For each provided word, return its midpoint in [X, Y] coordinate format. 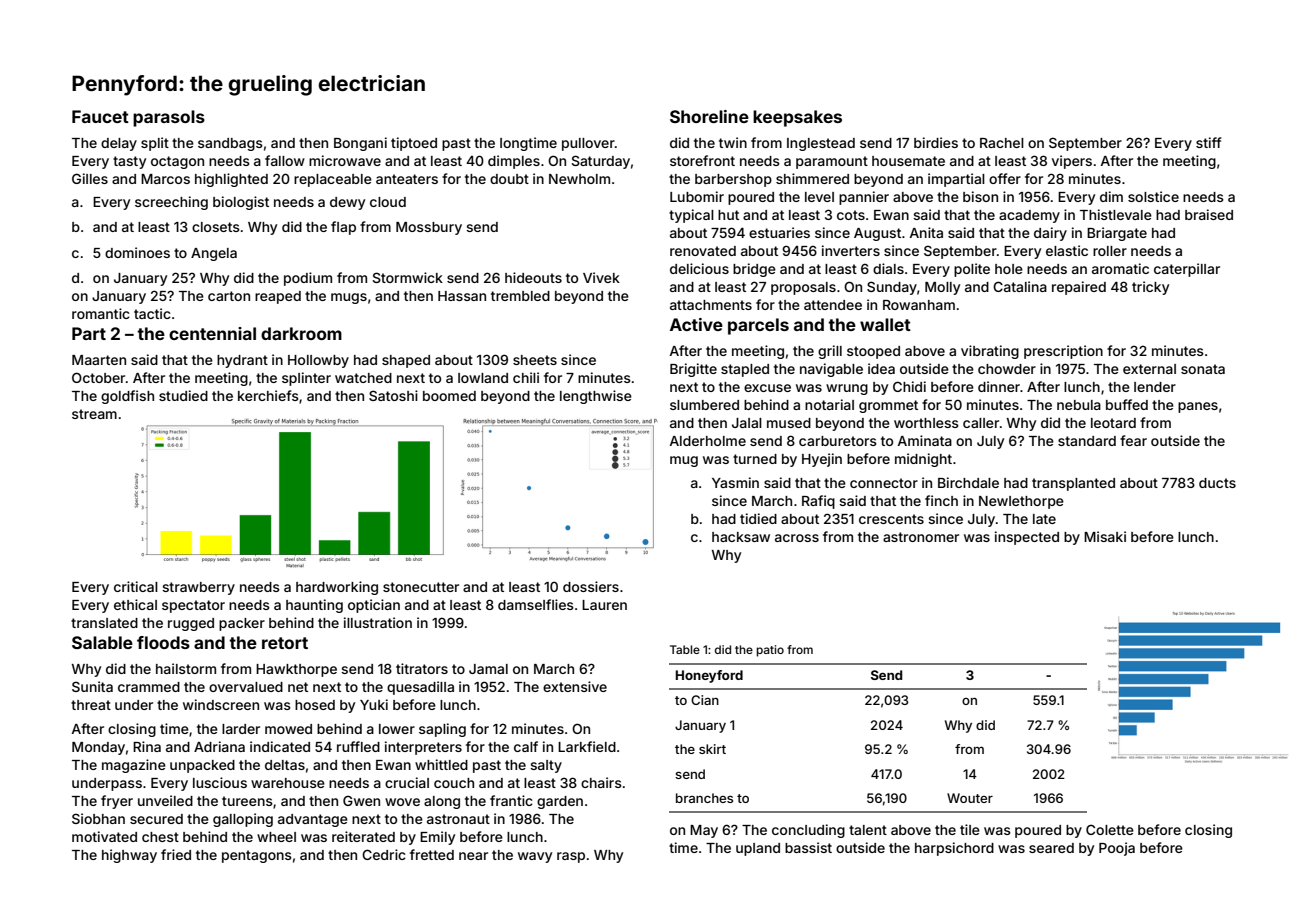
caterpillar [1187, 270]
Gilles [90, 178]
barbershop [733, 180]
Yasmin [735, 482]
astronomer [921, 537]
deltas [285, 765]
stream [94, 414]
